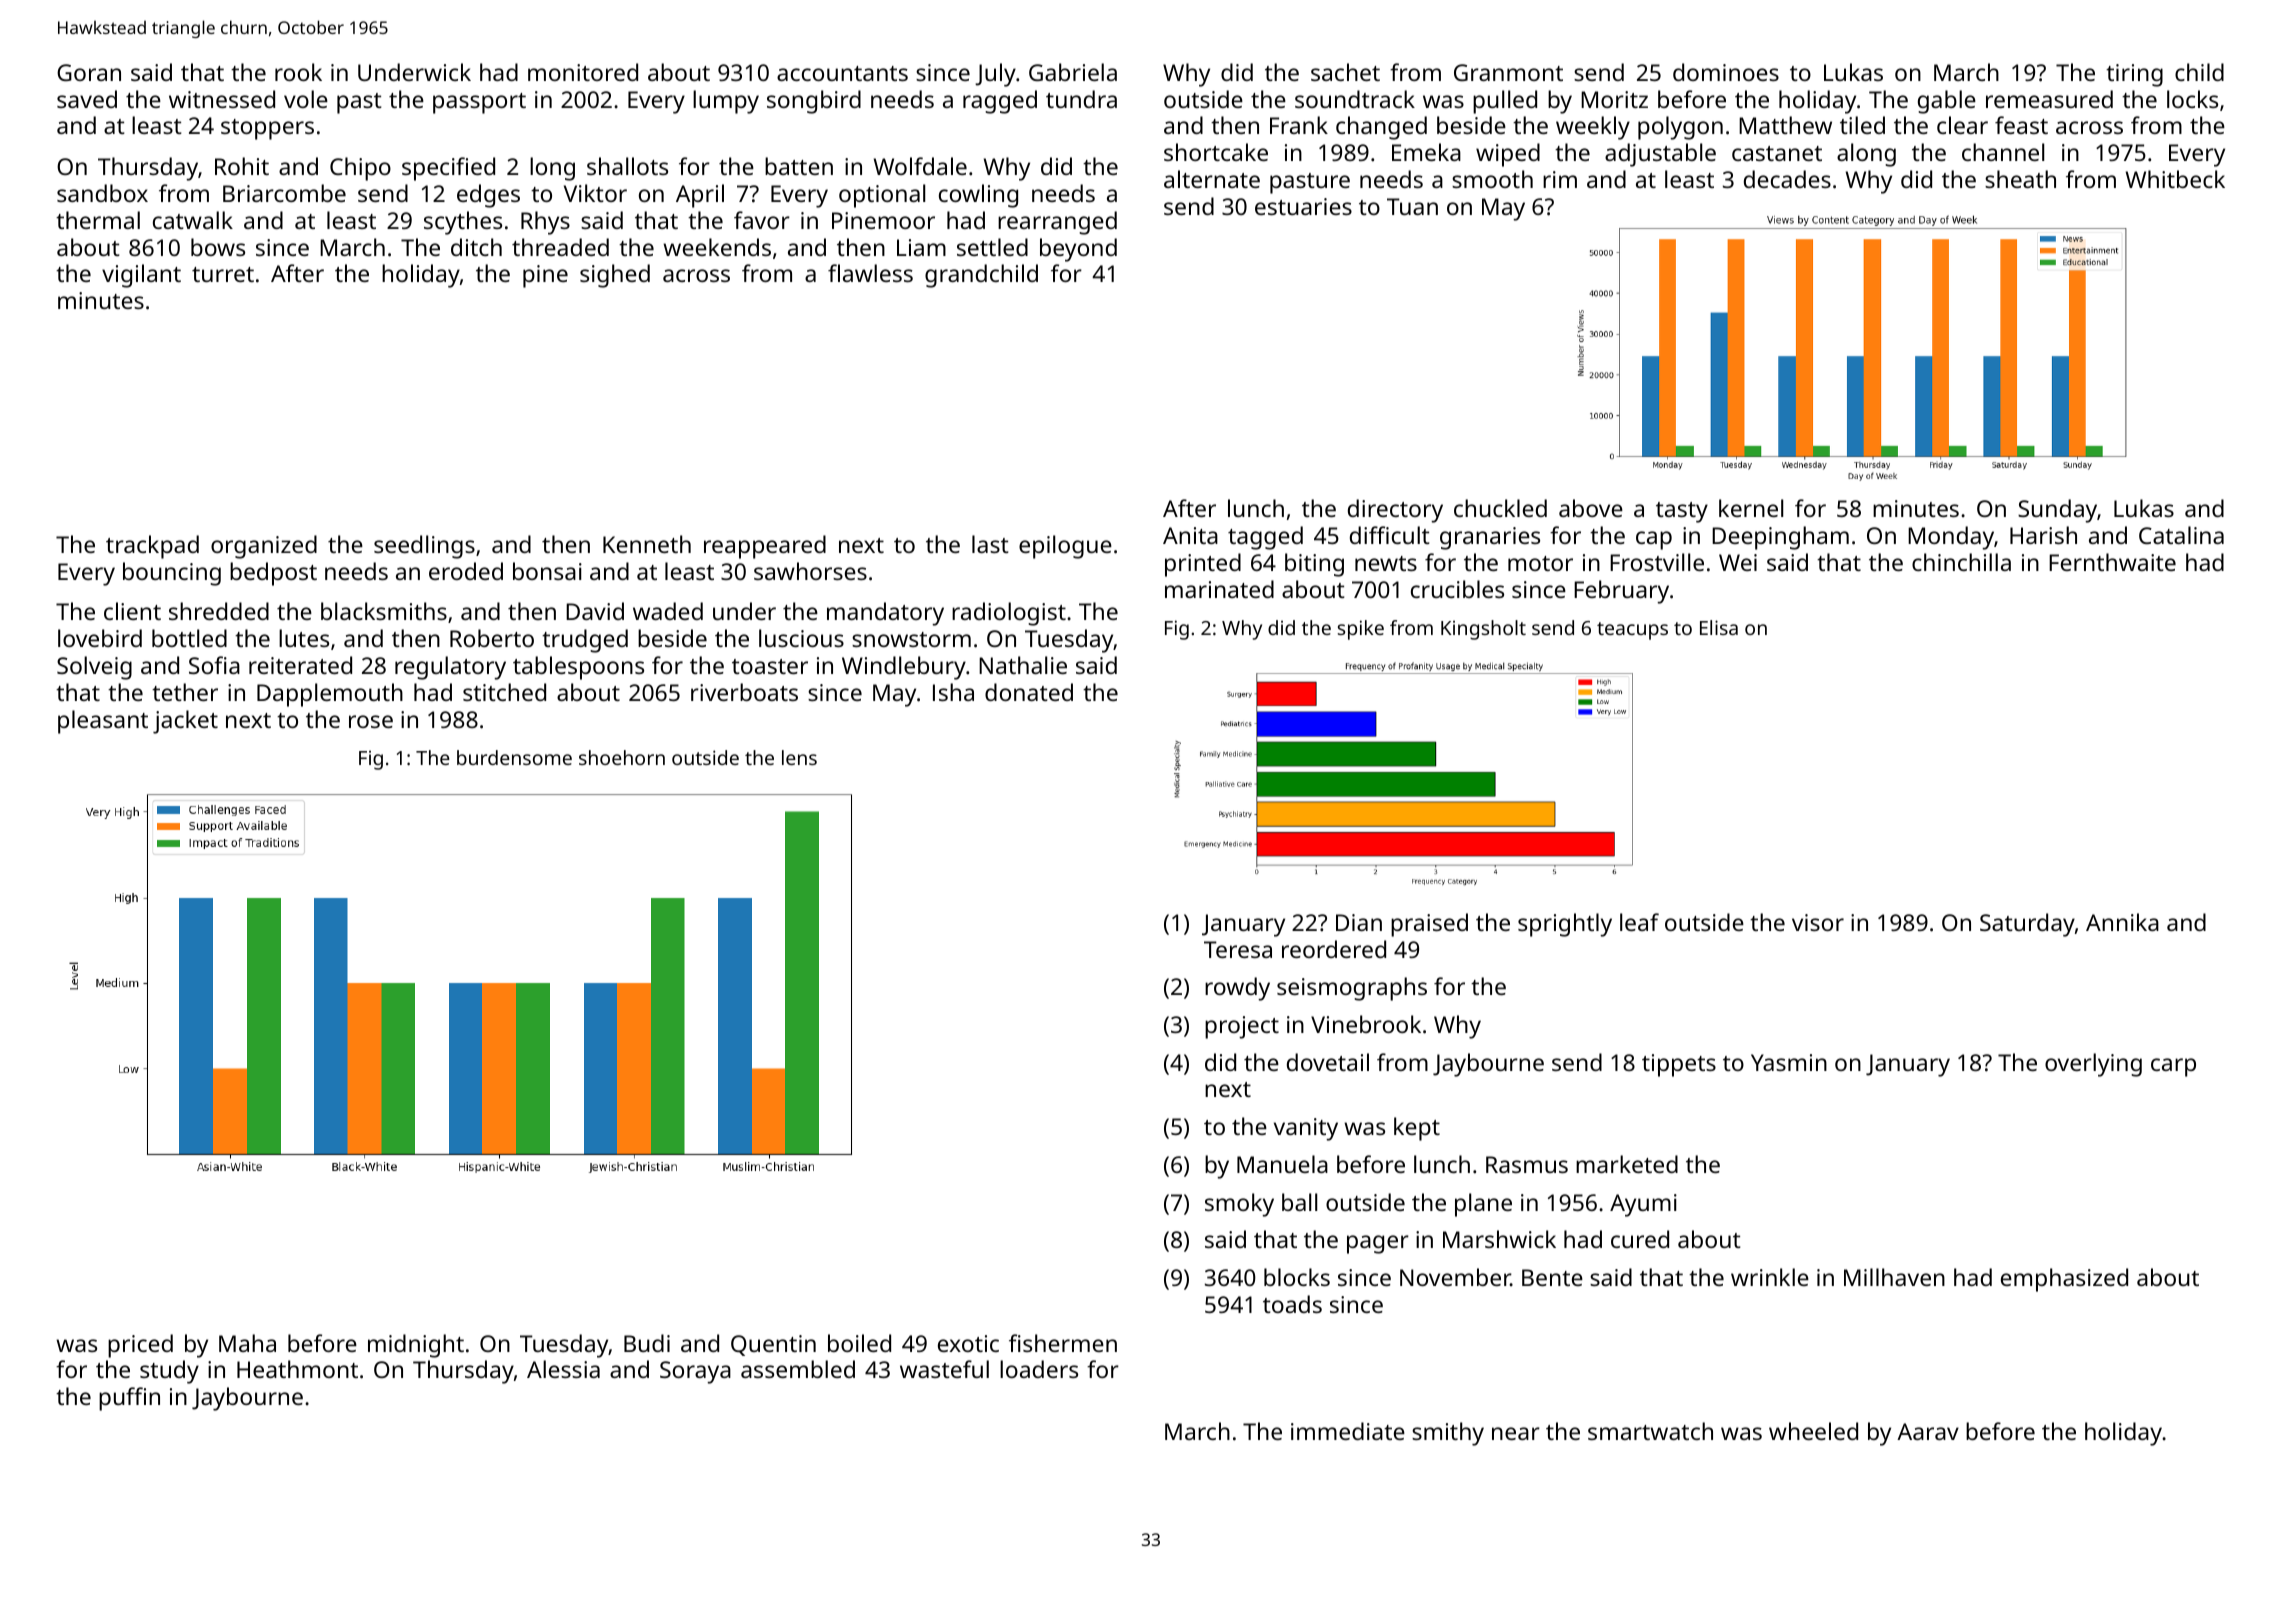  I want to click on sawhorses, so click(810, 571).
